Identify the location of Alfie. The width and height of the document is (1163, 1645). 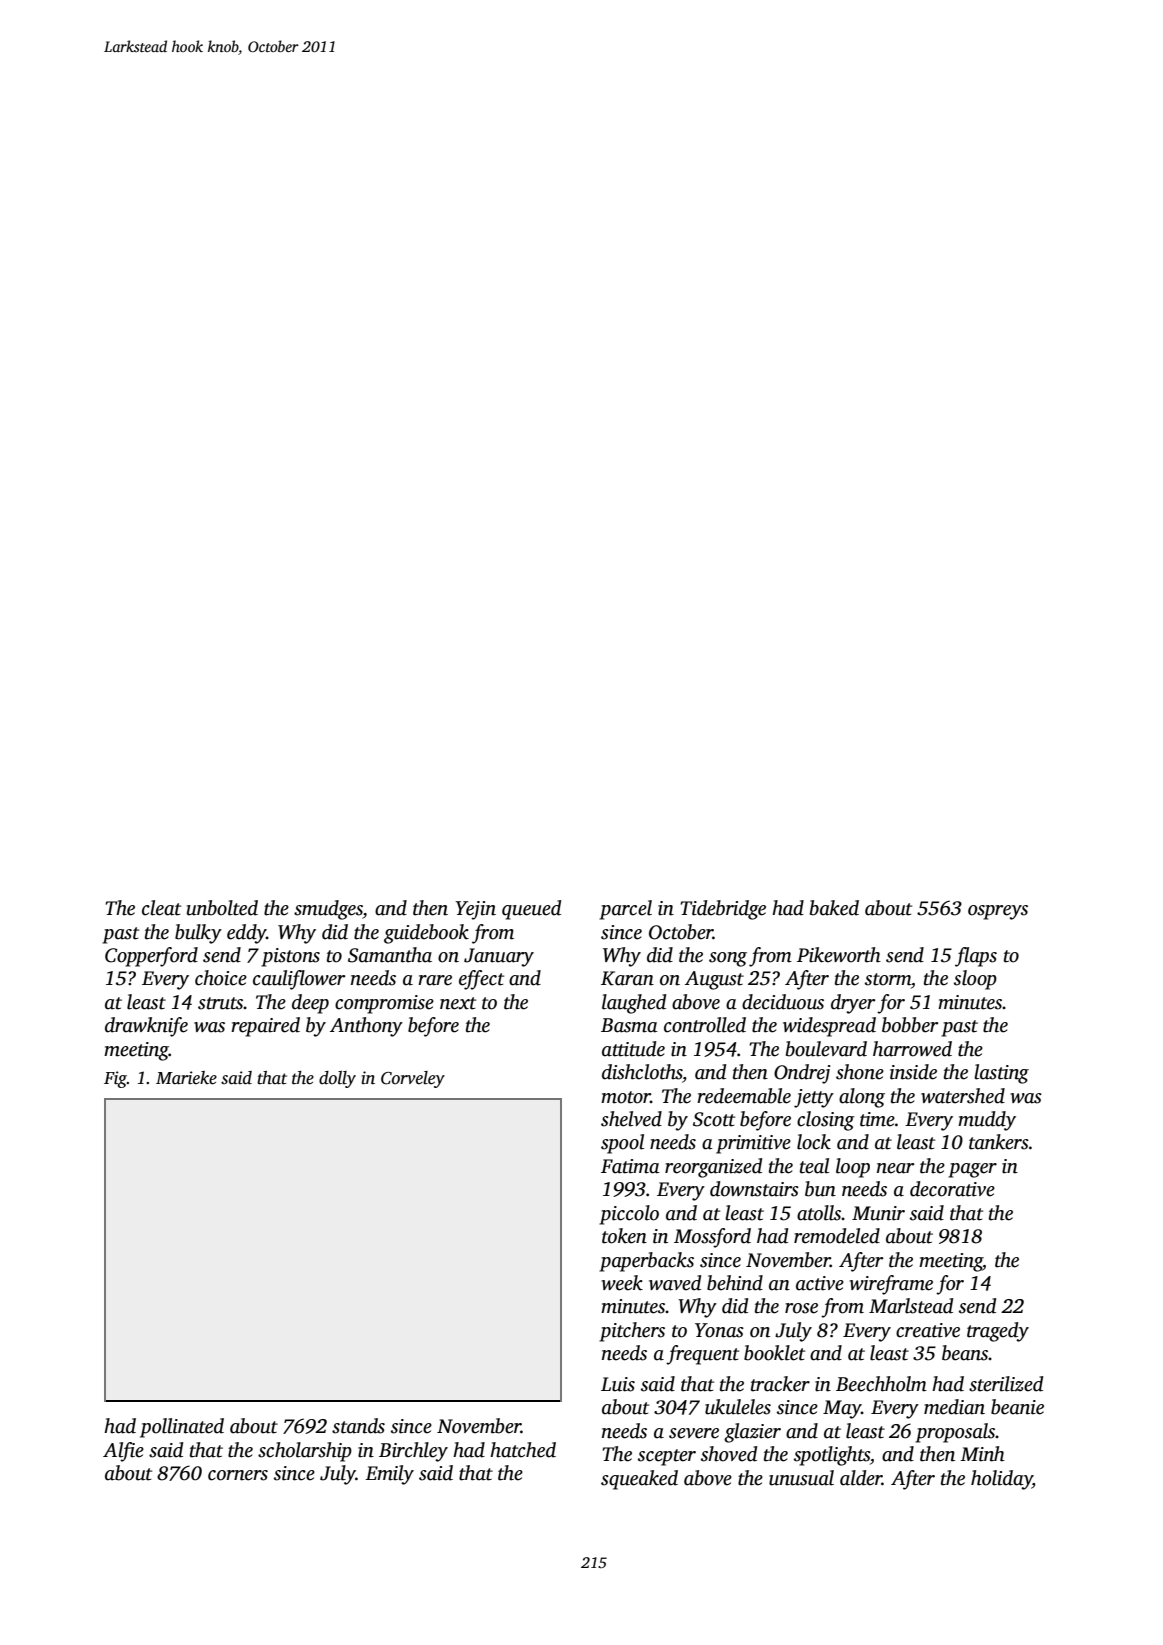
(123, 1452).
